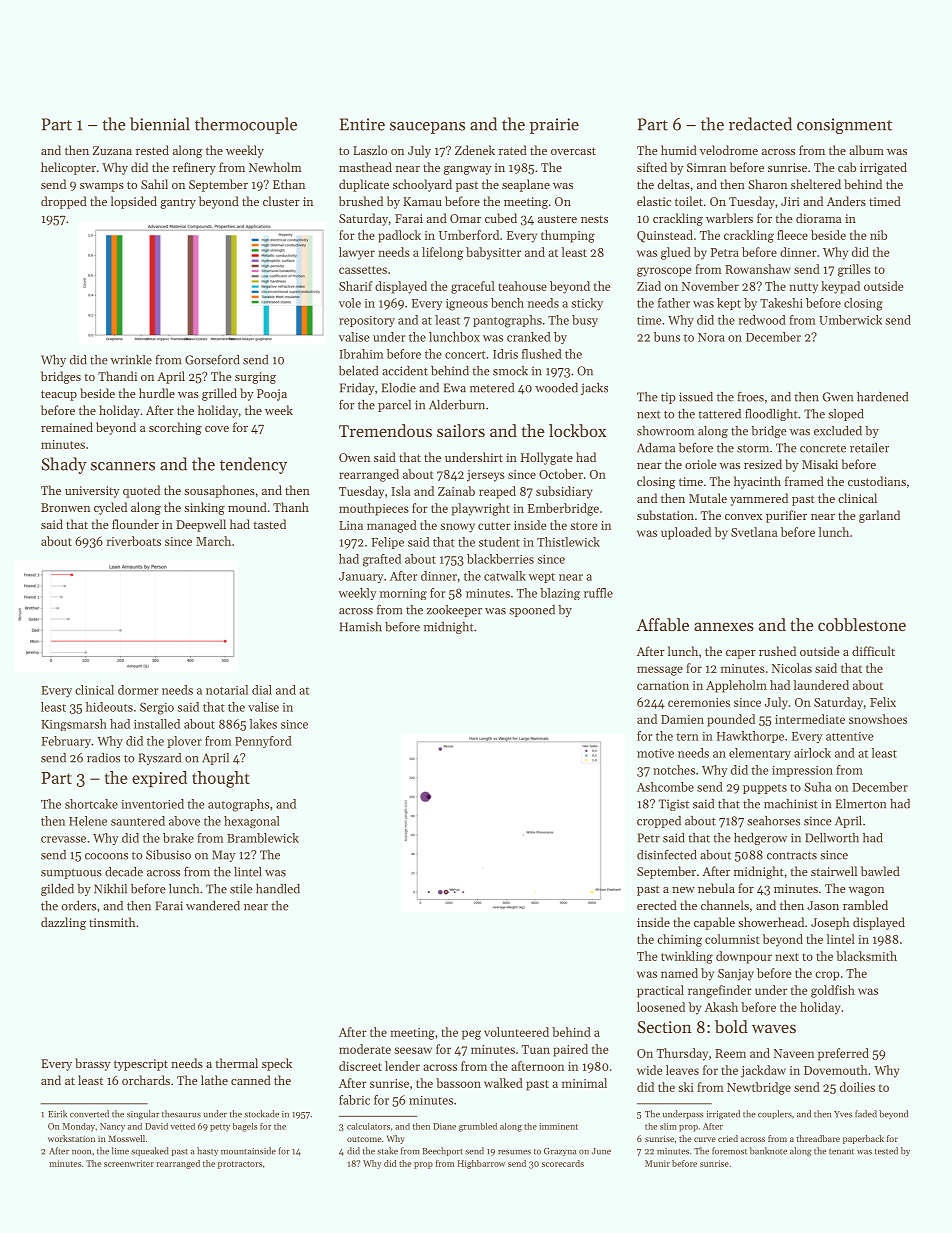 This screenshot has width=952, height=1233. I want to click on dial, so click(262, 690).
